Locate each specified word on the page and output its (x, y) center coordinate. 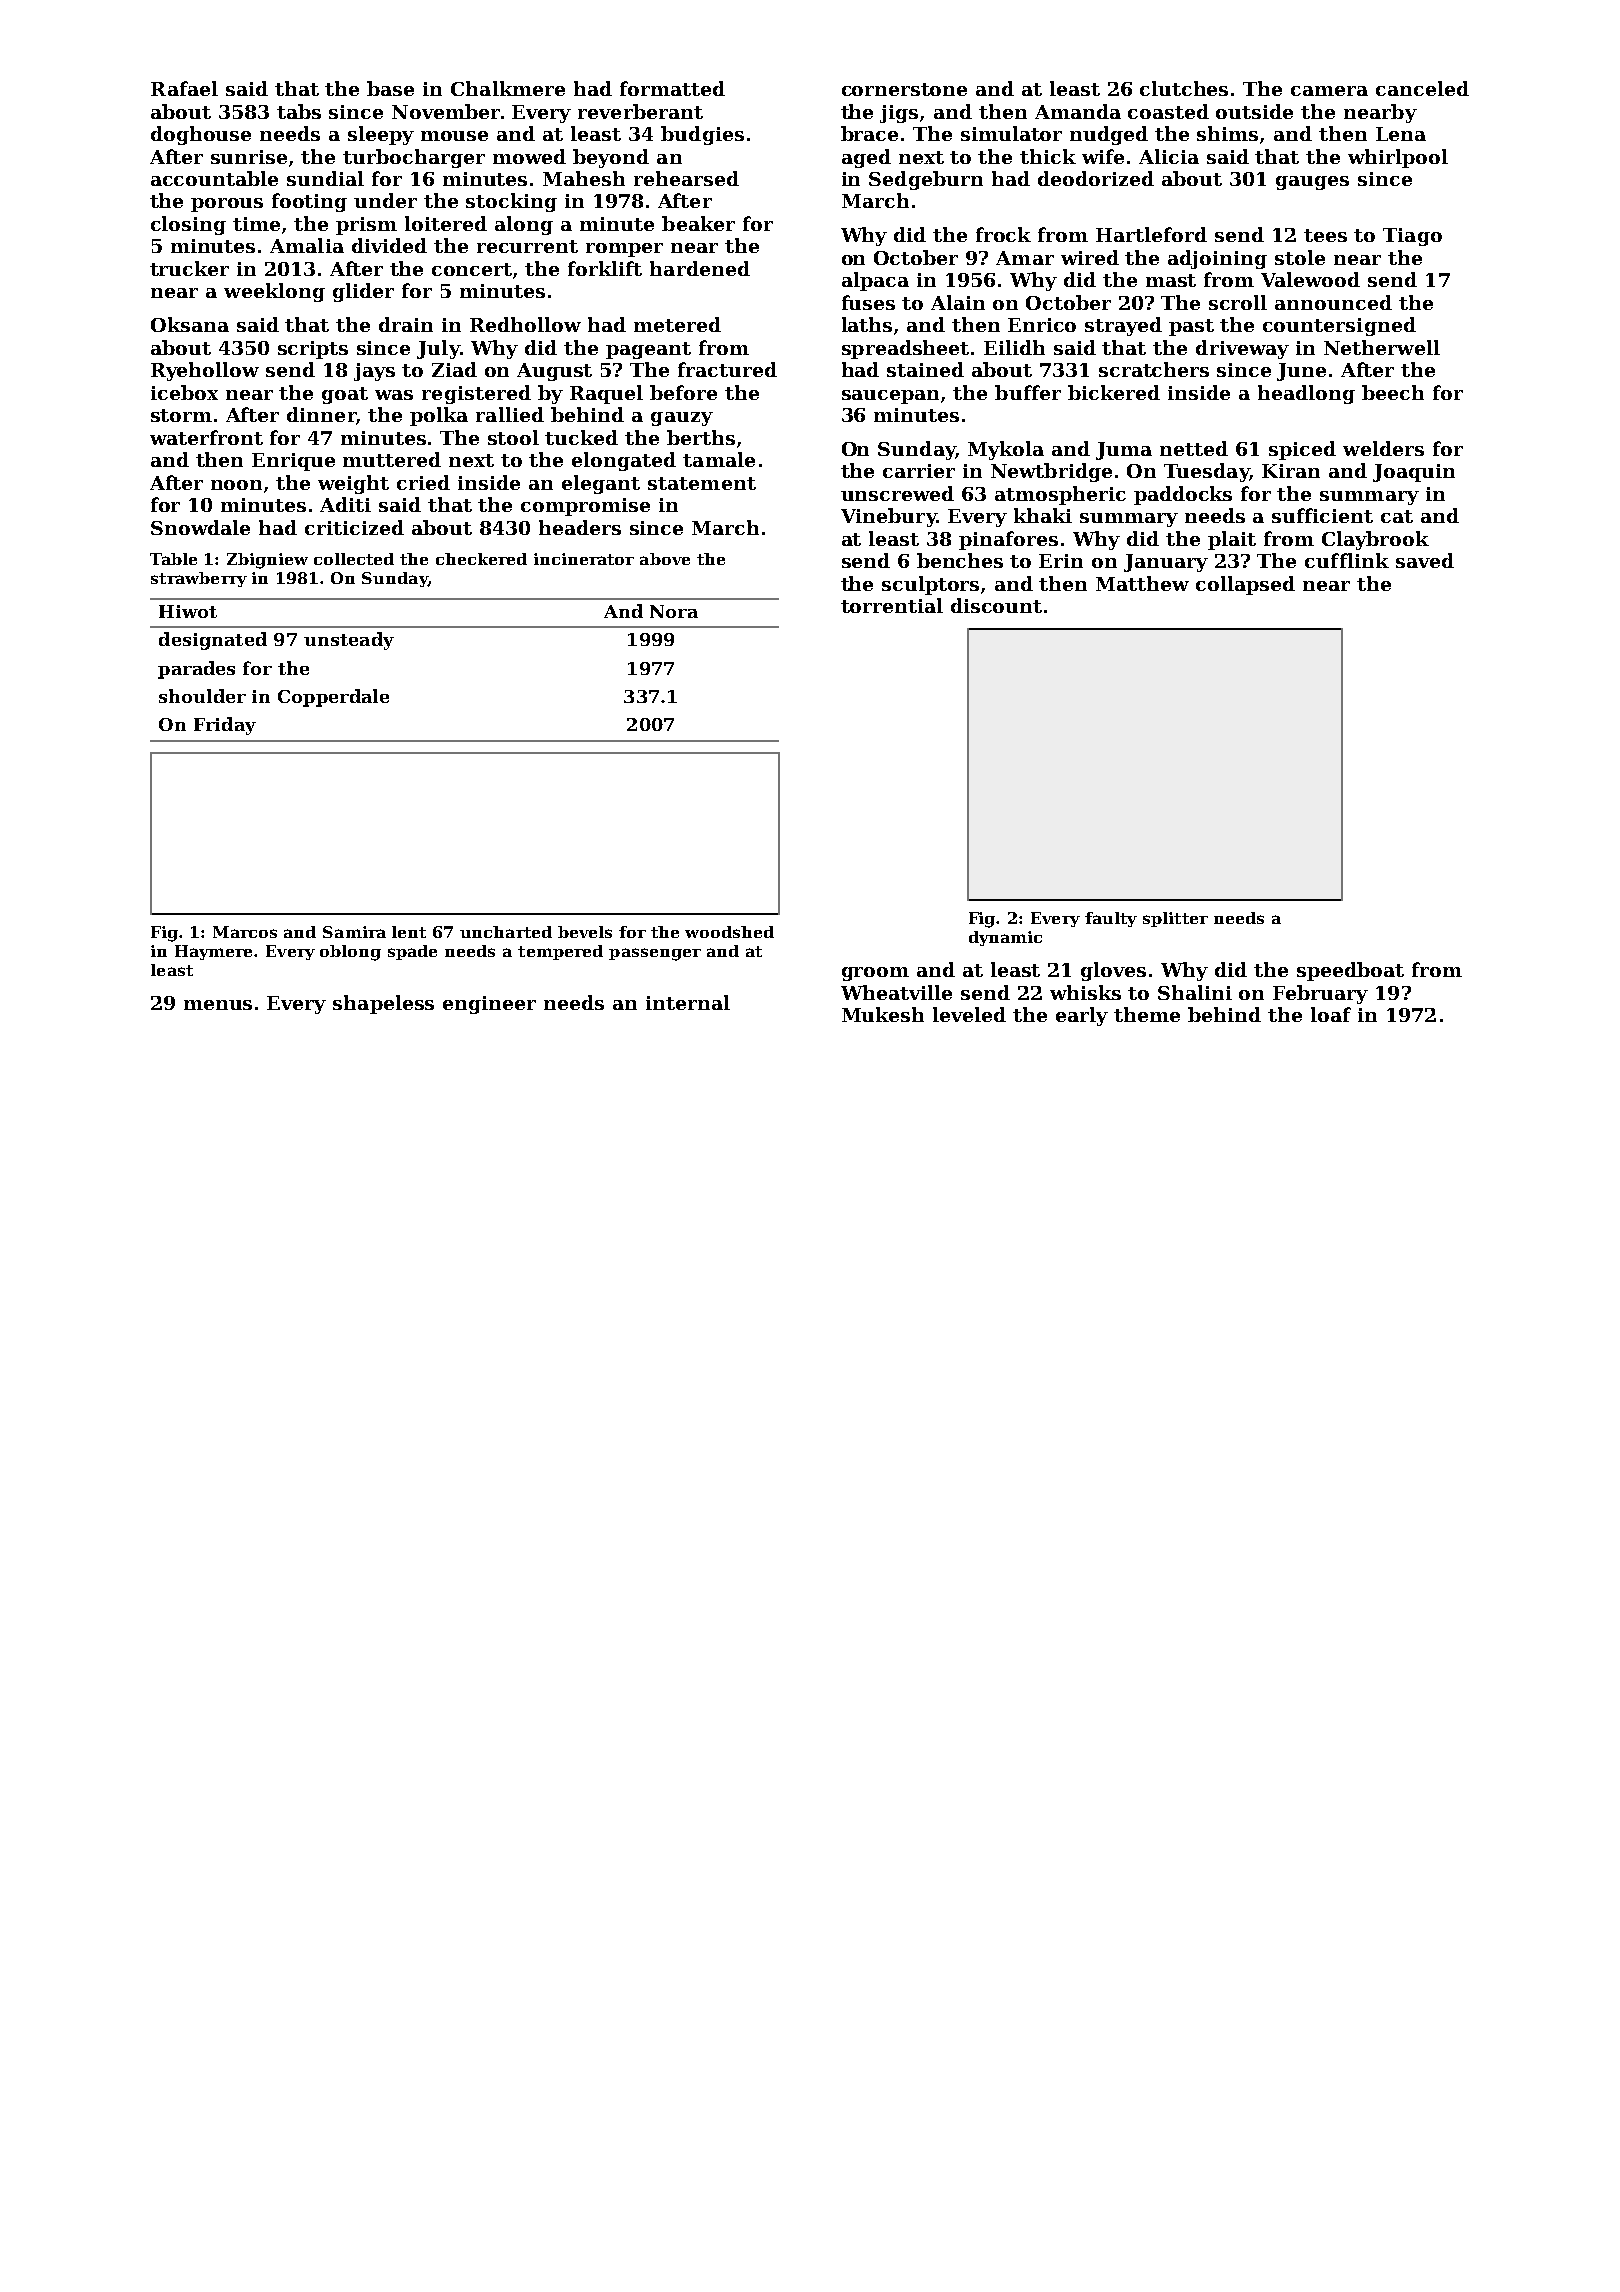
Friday (225, 726)
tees (1325, 235)
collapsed (1245, 585)
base (390, 88)
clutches (1184, 88)
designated (213, 641)
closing (188, 225)
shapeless (383, 1004)
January (1166, 563)
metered (677, 324)
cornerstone (904, 89)
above (665, 559)
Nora (674, 611)
